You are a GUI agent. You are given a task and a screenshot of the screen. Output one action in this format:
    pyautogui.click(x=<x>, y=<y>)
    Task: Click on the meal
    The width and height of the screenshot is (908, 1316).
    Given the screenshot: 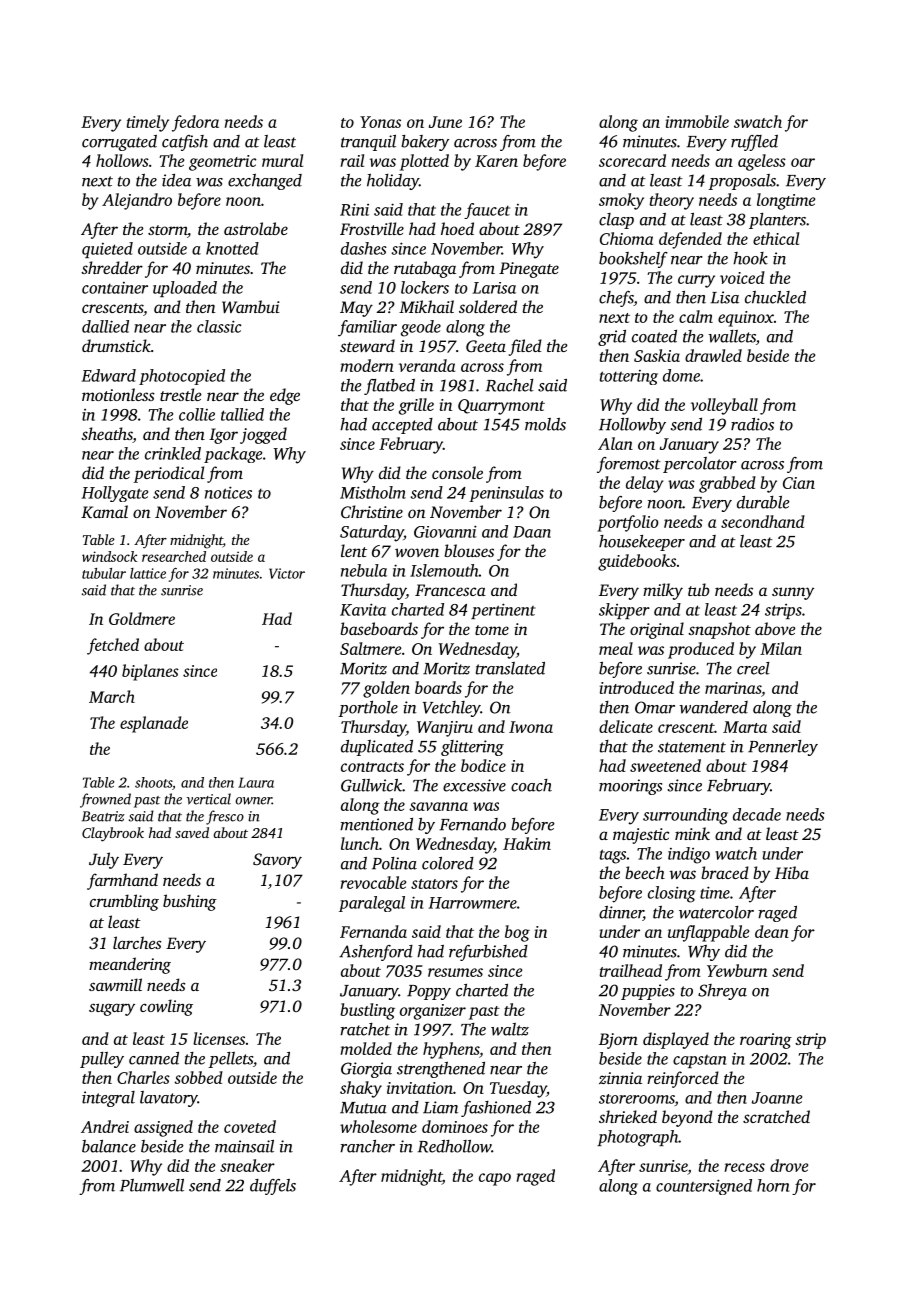 What is the action you would take?
    pyautogui.click(x=616, y=648)
